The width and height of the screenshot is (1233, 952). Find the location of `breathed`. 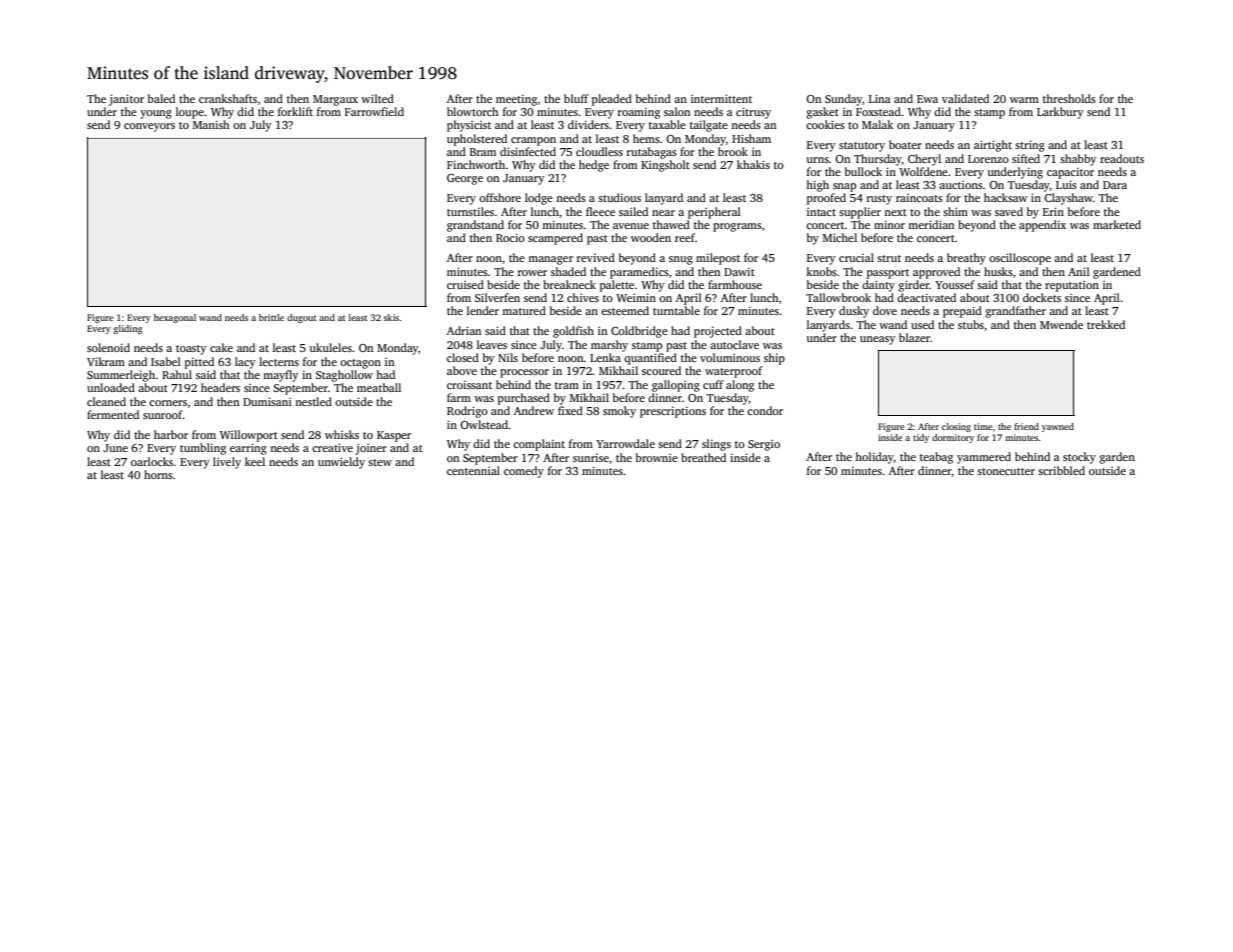

breathed is located at coordinates (703, 457).
